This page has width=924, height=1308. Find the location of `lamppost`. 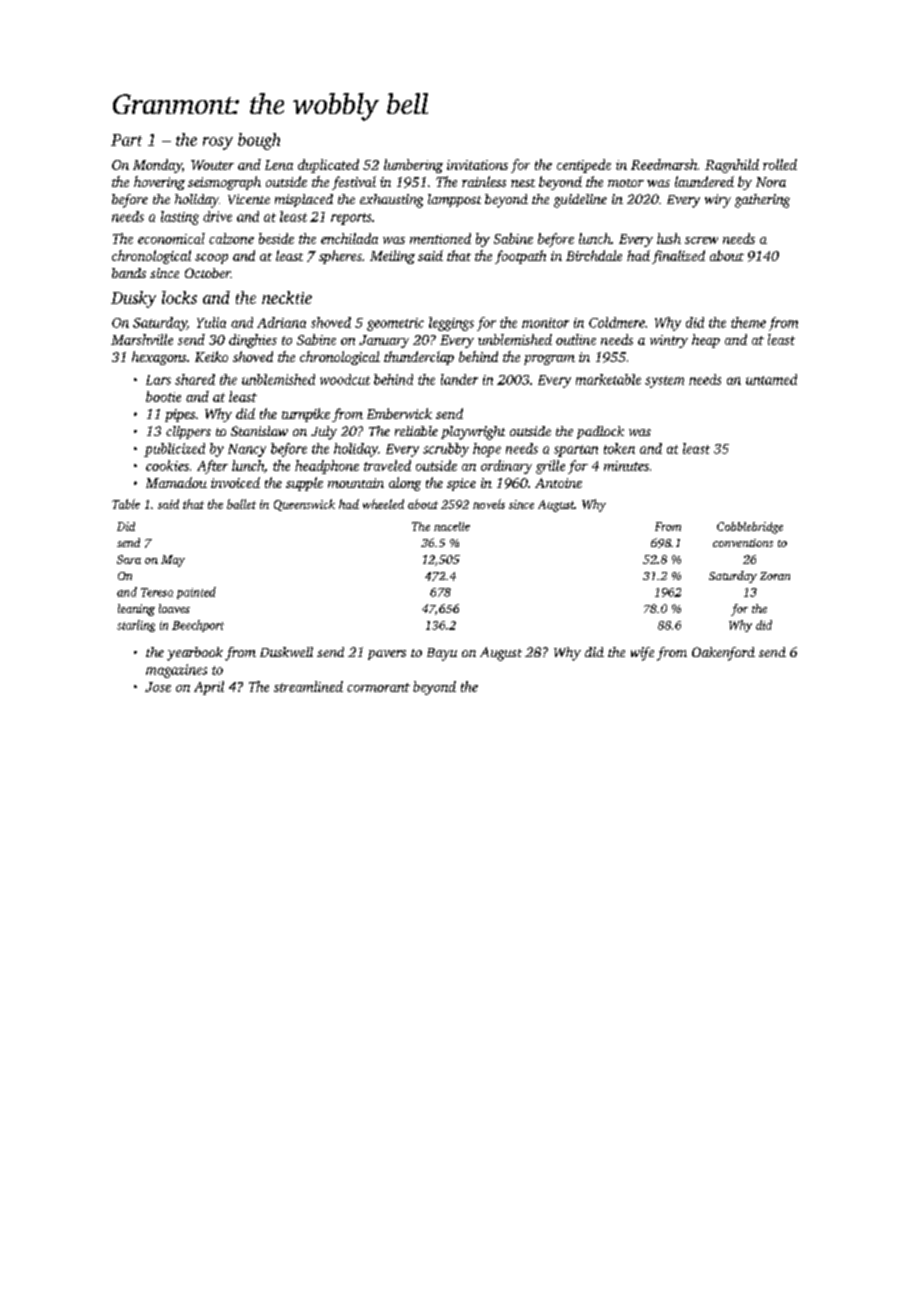

lamppost is located at coordinates (454, 200).
